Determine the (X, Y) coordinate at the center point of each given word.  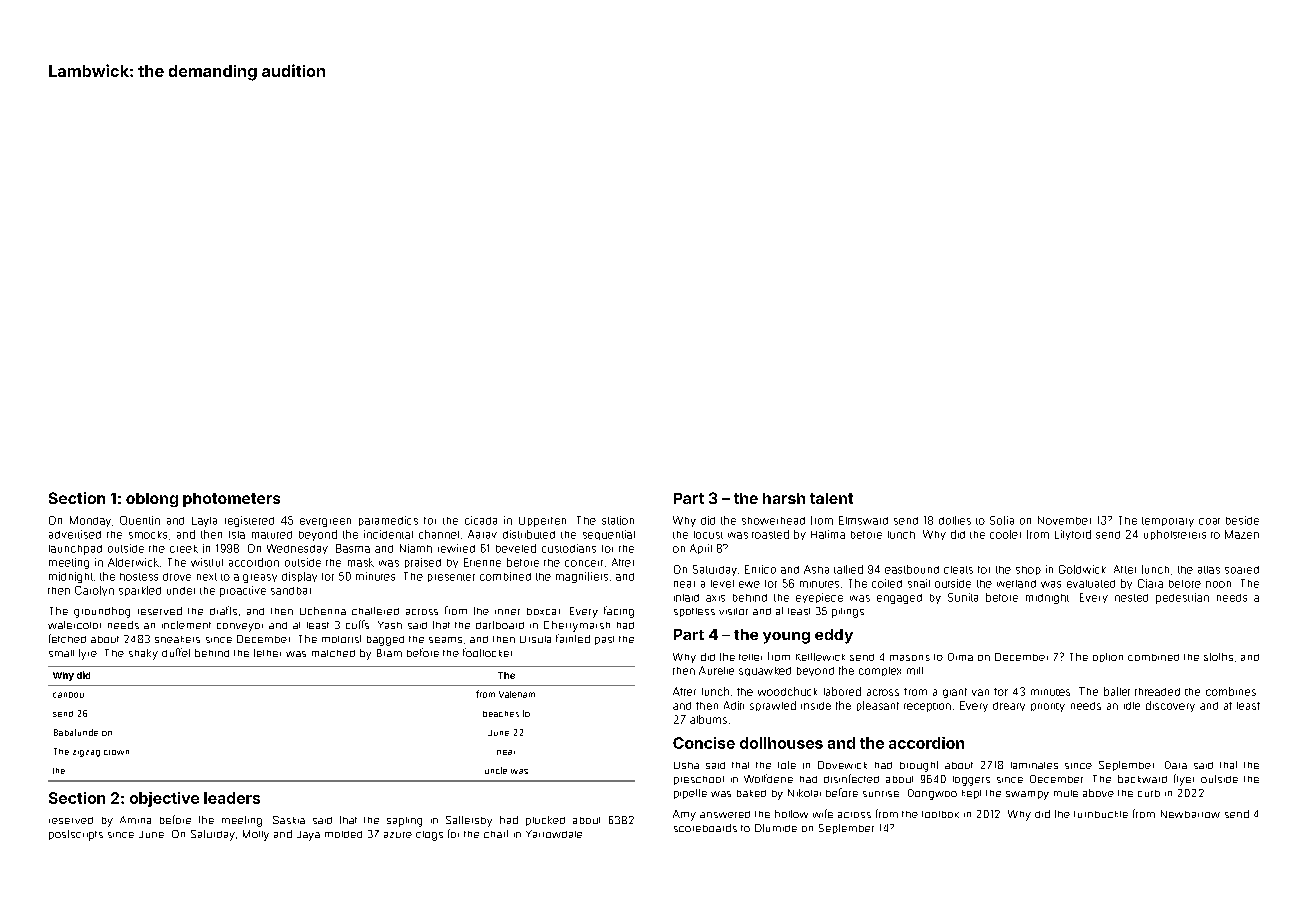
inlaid (686, 598)
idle (1132, 706)
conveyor (240, 627)
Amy (684, 815)
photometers (231, 500)
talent (831, 498)
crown (116, 752)
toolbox (940, 814)
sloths (1218, 657)
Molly (256, 835)
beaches (501, 714)
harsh (784, 498)
